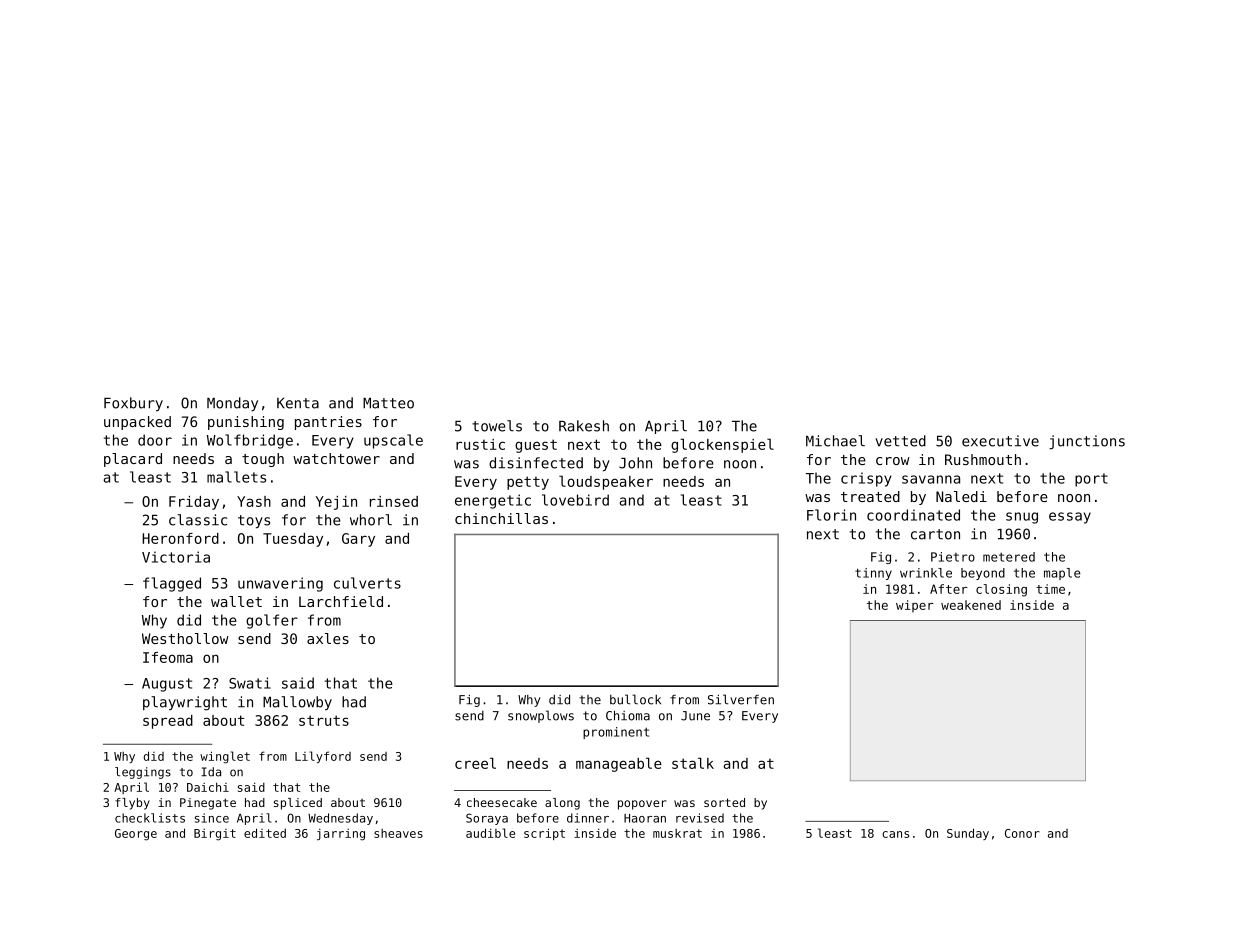 The image size is (1233, 952). I want to click on Rushmouth, so click(983, 459).
